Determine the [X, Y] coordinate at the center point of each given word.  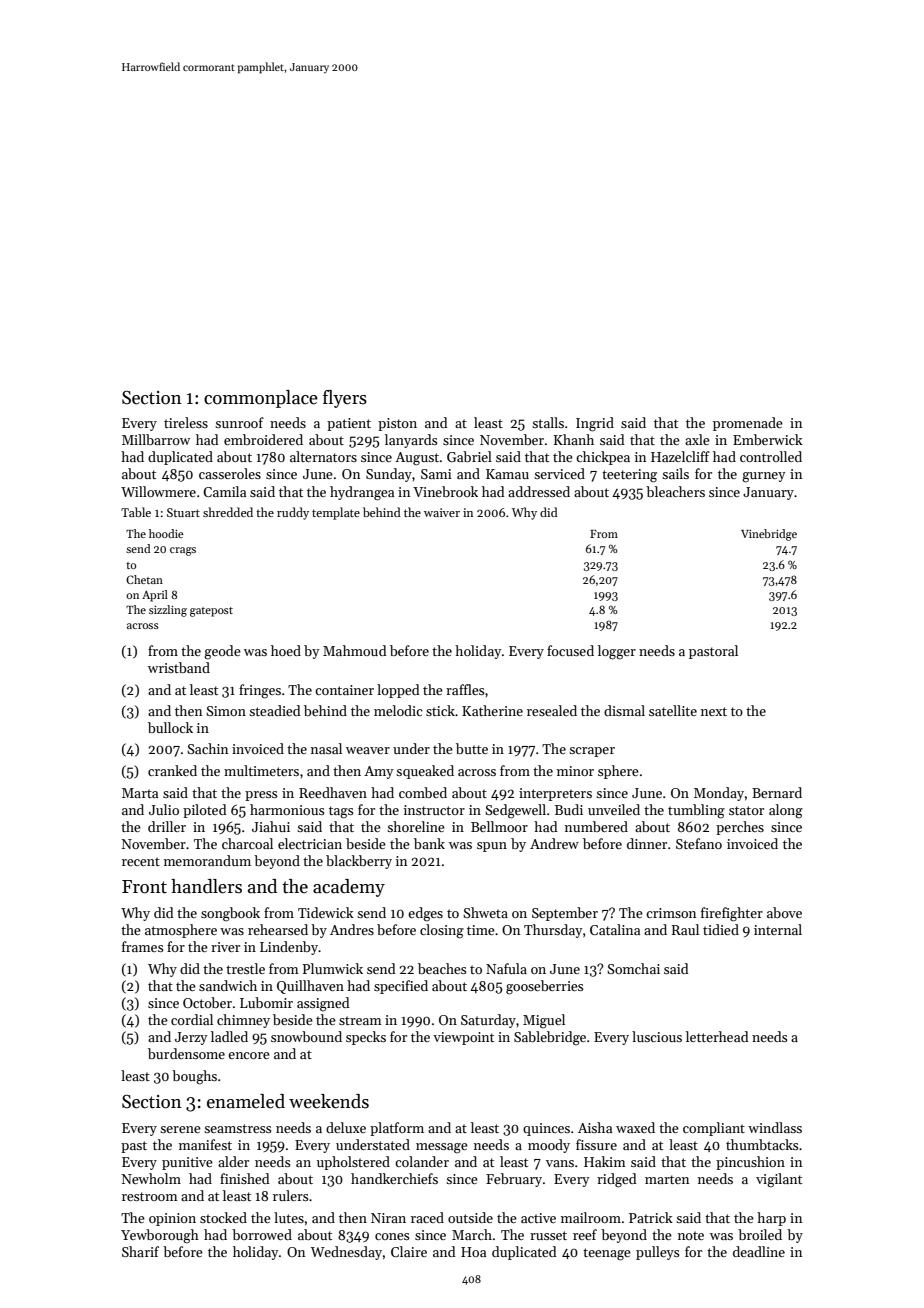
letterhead [717, 1036]
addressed [539, 491]
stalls [548, 422]
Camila [224, 491]
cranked [172, 770]
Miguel [544, 1021]
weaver [368, 750]
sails [675, 473]
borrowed [262, 1234]
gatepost [211, 612]
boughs [194, 1077]
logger [617, 652]
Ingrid [595, 424]
